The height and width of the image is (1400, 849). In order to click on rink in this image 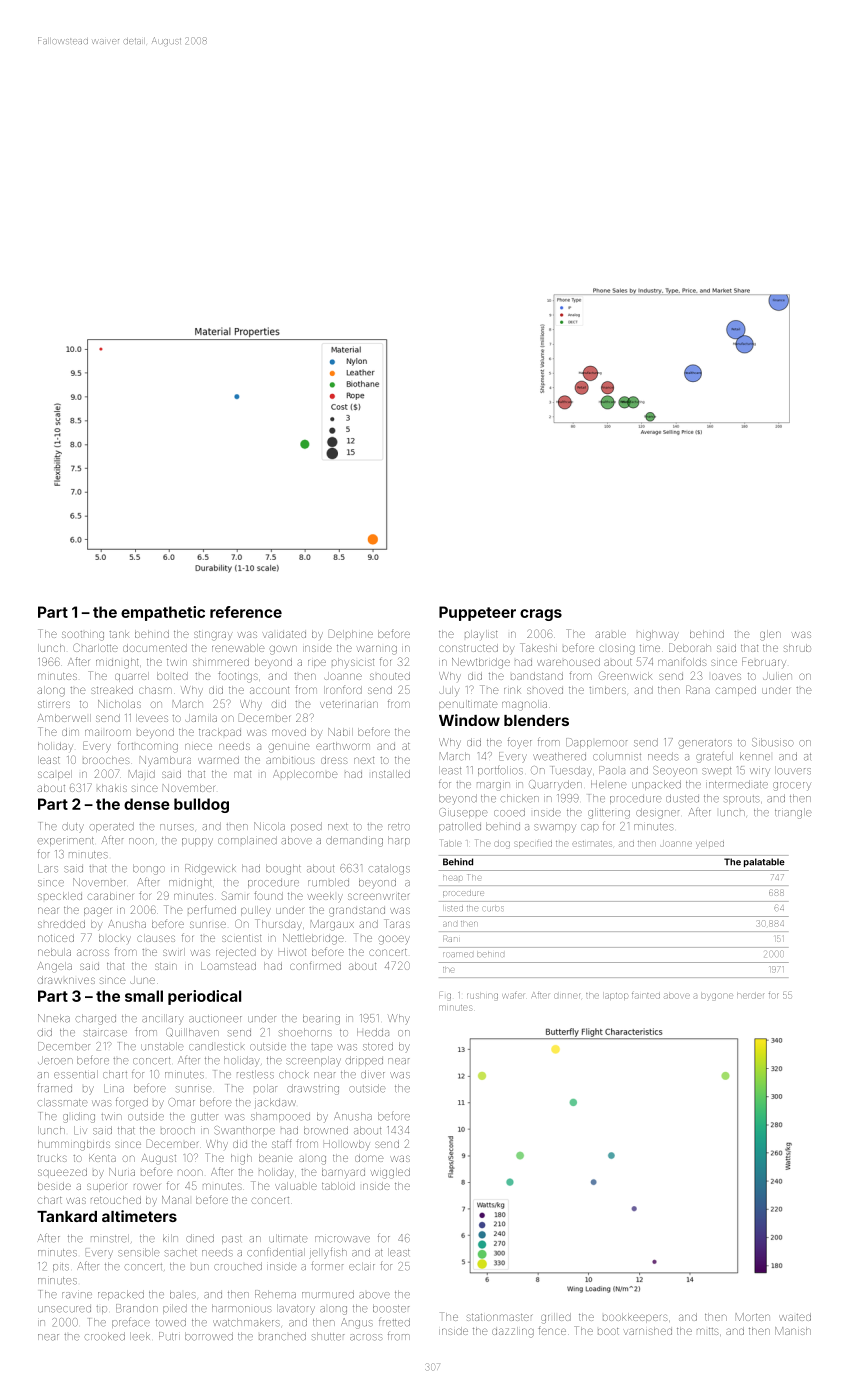, I will do `click(512, 690)`.
